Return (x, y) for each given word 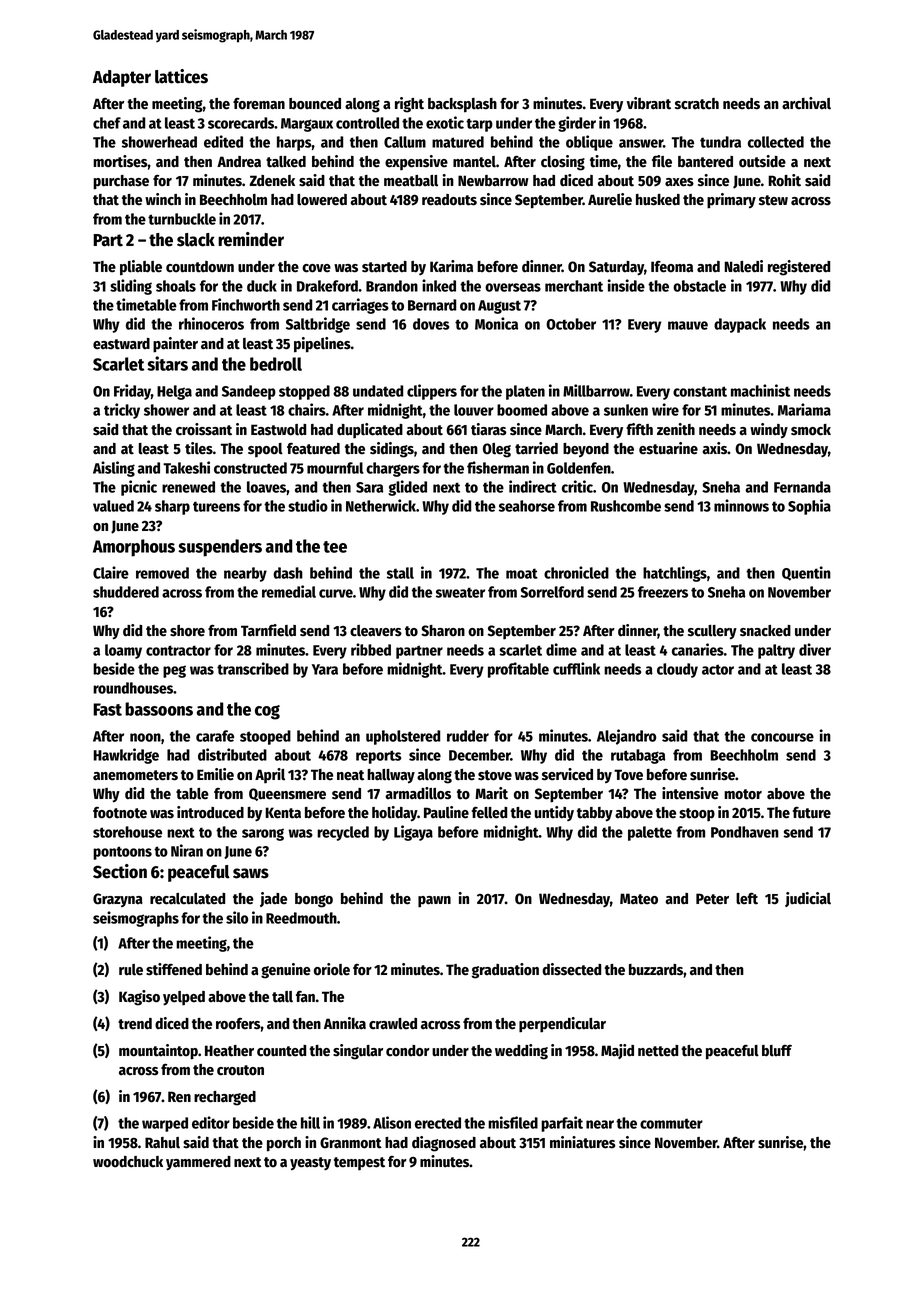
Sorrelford (552, 592)
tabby (595, 814)
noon (145, 737)
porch (284, 1144)
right (409, 105)
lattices (181, 76)
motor (743, 794)
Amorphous (134, 548)
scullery (712, 632)
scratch (697, 104)
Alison (392, 1122)
